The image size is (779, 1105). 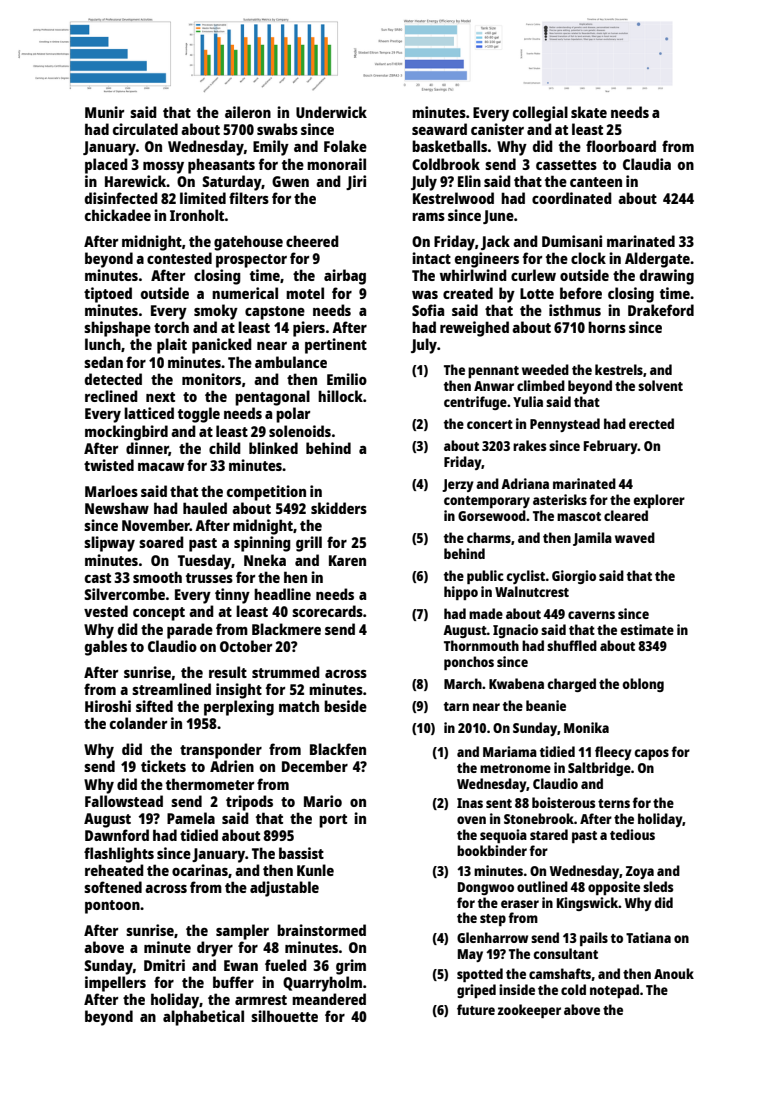 What do you see at coordinates (203, 198) in the screenshot?
I see `limited` at bounding box center [203, 198].
